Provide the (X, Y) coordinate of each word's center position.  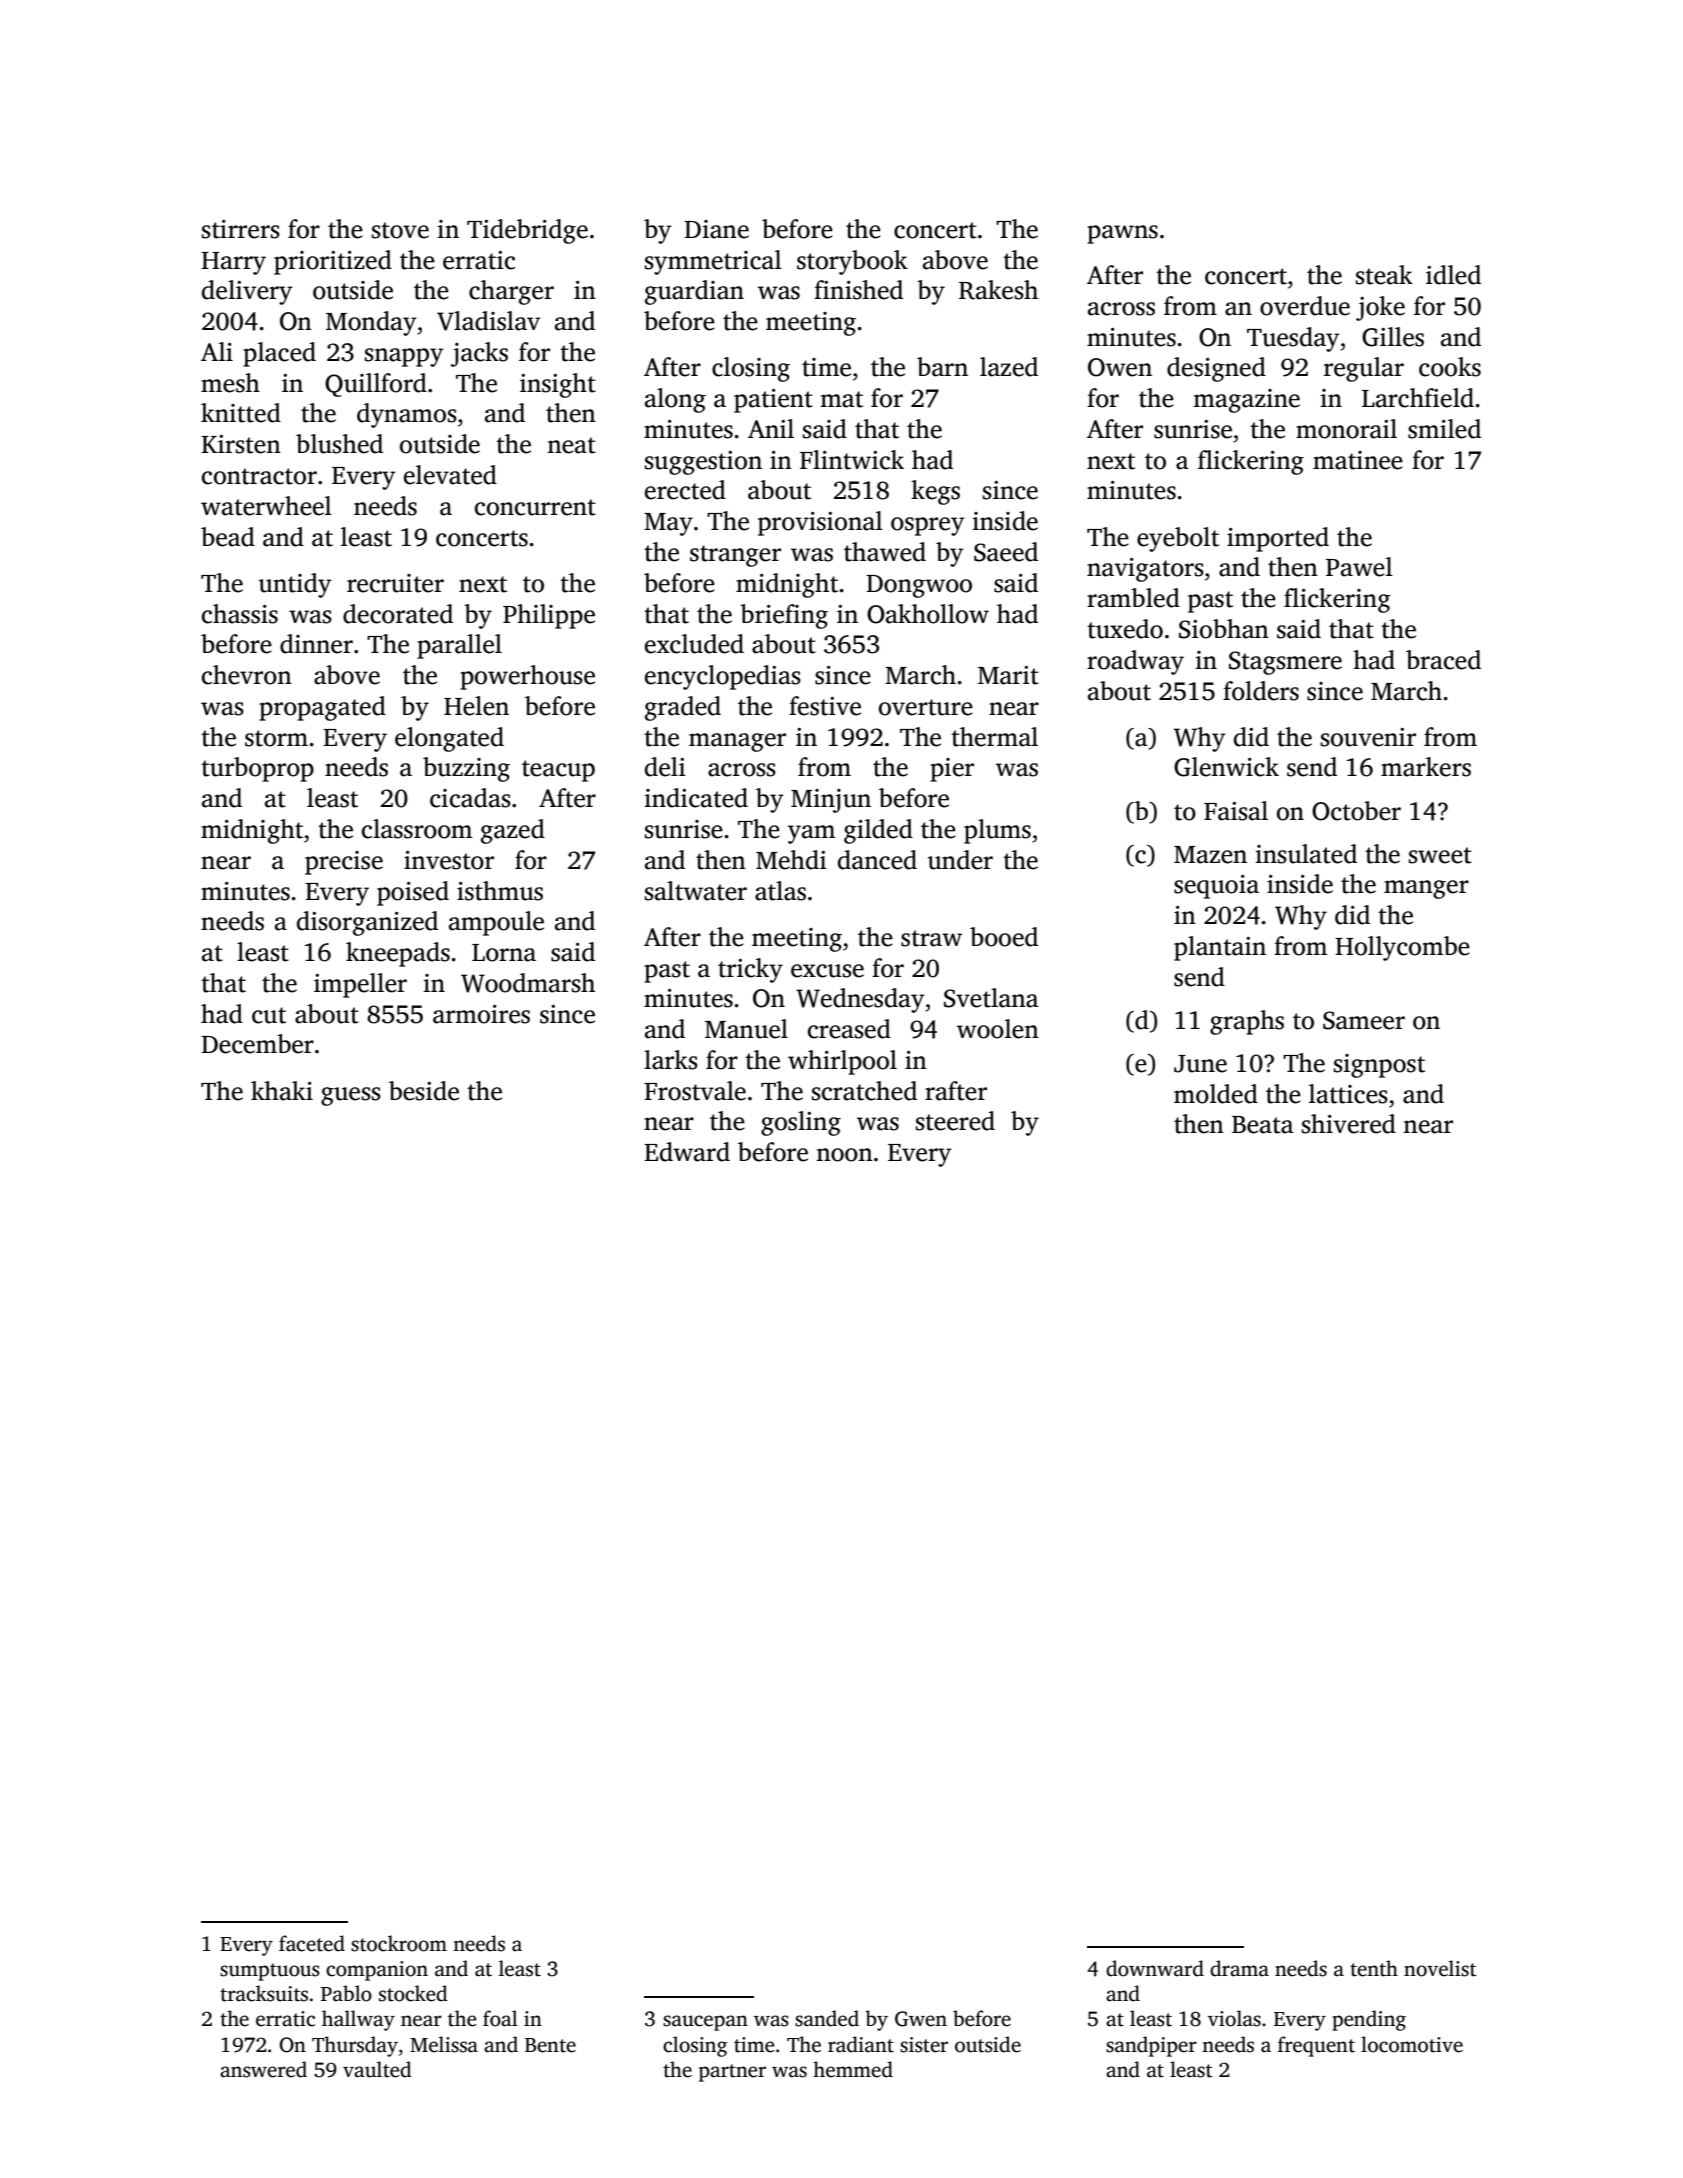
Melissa (444, 2044)
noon (844, 1155)
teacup (558, 771)
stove (400, 230)
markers (1426, 767)
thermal (994, 737)
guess (351, 1096)
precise (344, 863)
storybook (852, 262)
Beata (1263, 1125)
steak (1384, 275)
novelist (1440, 1968)
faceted (312, 1943)
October (1356, 811)
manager (737, 742)
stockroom (399, 1943)
